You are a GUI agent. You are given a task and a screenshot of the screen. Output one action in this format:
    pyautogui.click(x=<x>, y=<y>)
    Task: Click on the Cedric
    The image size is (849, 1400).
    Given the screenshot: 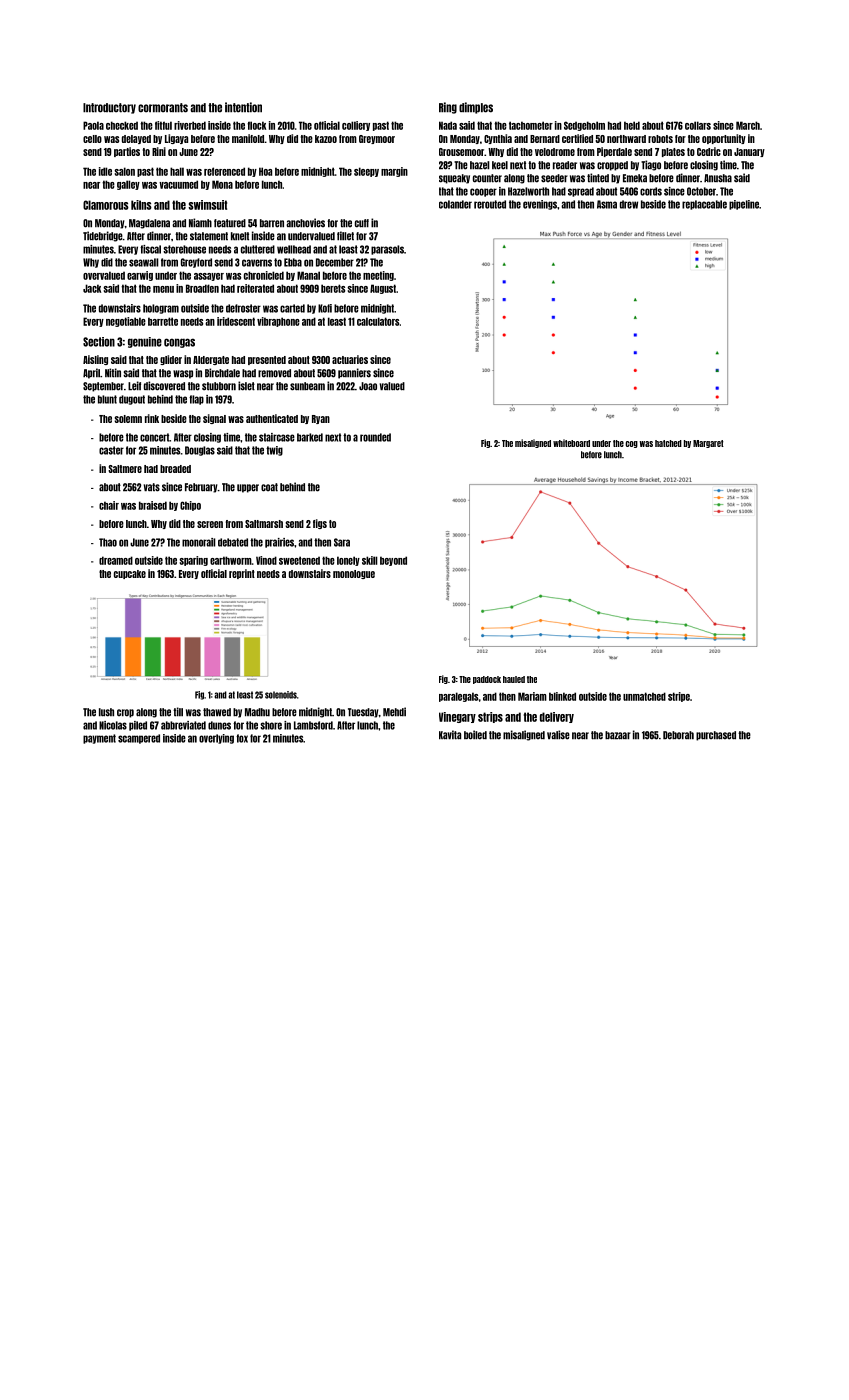 What is the action you would take?
    pyautogui.click(x=709, y=151)
